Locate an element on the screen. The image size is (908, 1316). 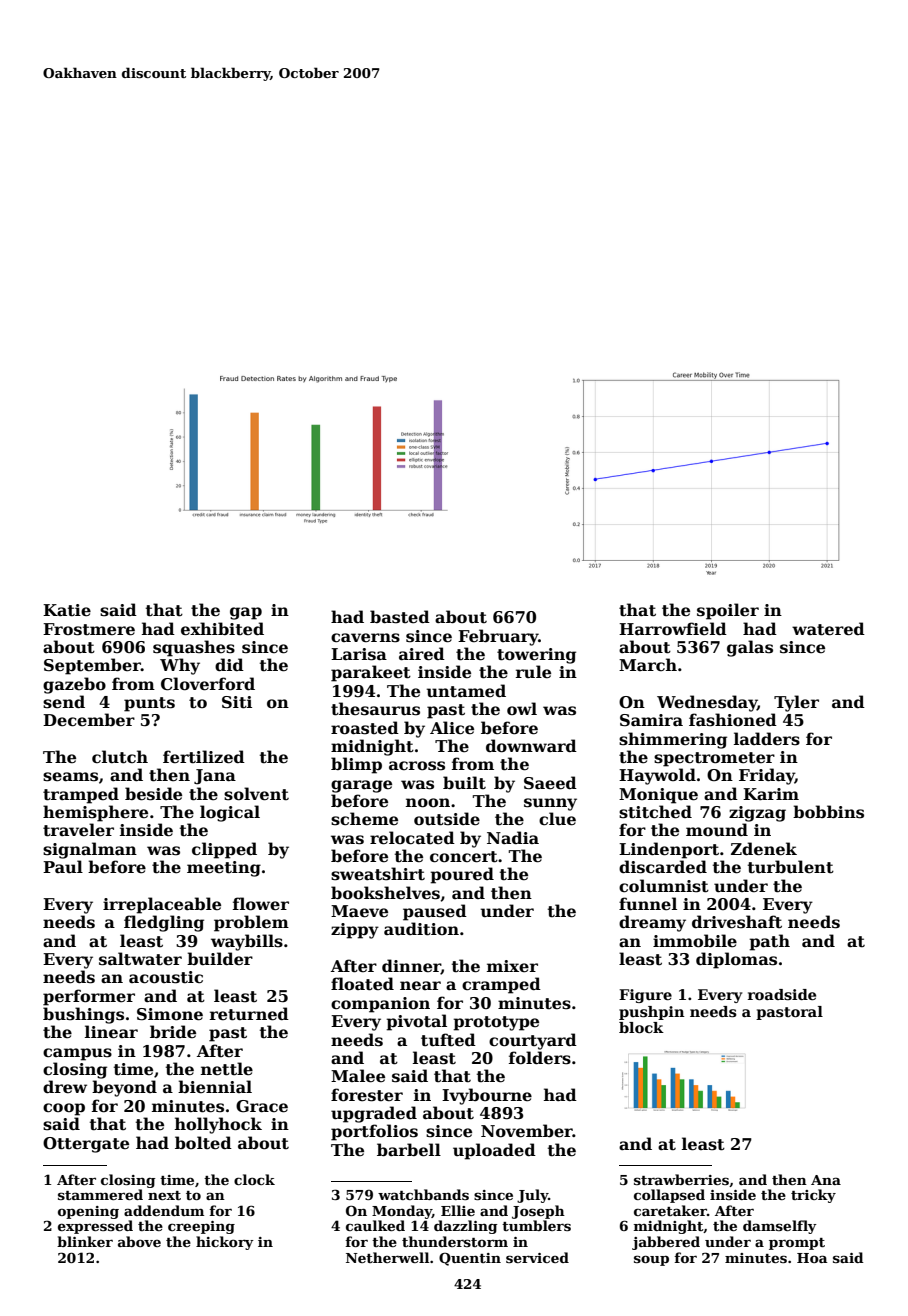
immobile is located at coordinates (695, 941).
